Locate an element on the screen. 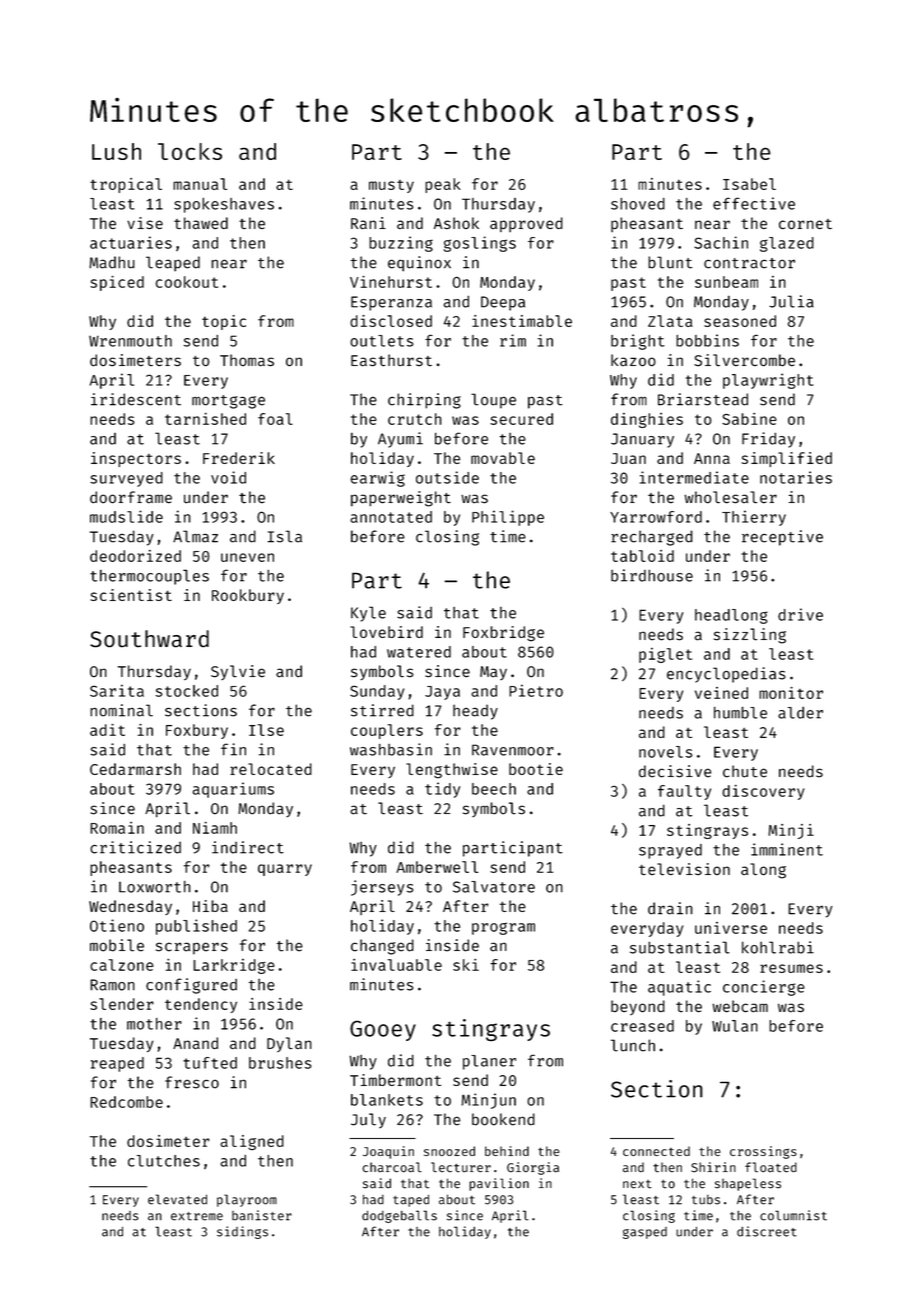 The height and width of the screenshot is (1308, 924). aligned is located at coordinates (252, 1142).
